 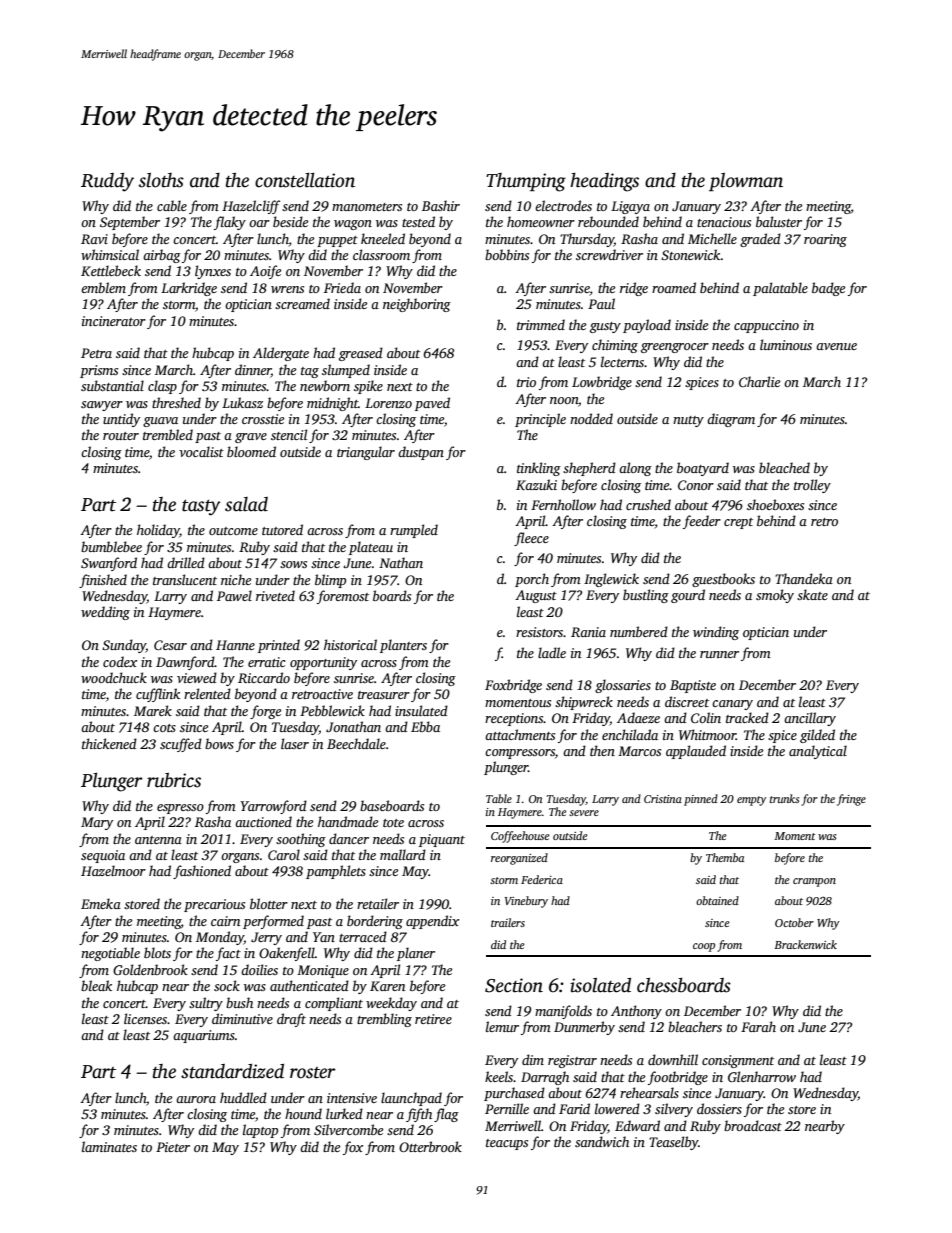 I want to click on Ebba, so click(x=425, y=726).
